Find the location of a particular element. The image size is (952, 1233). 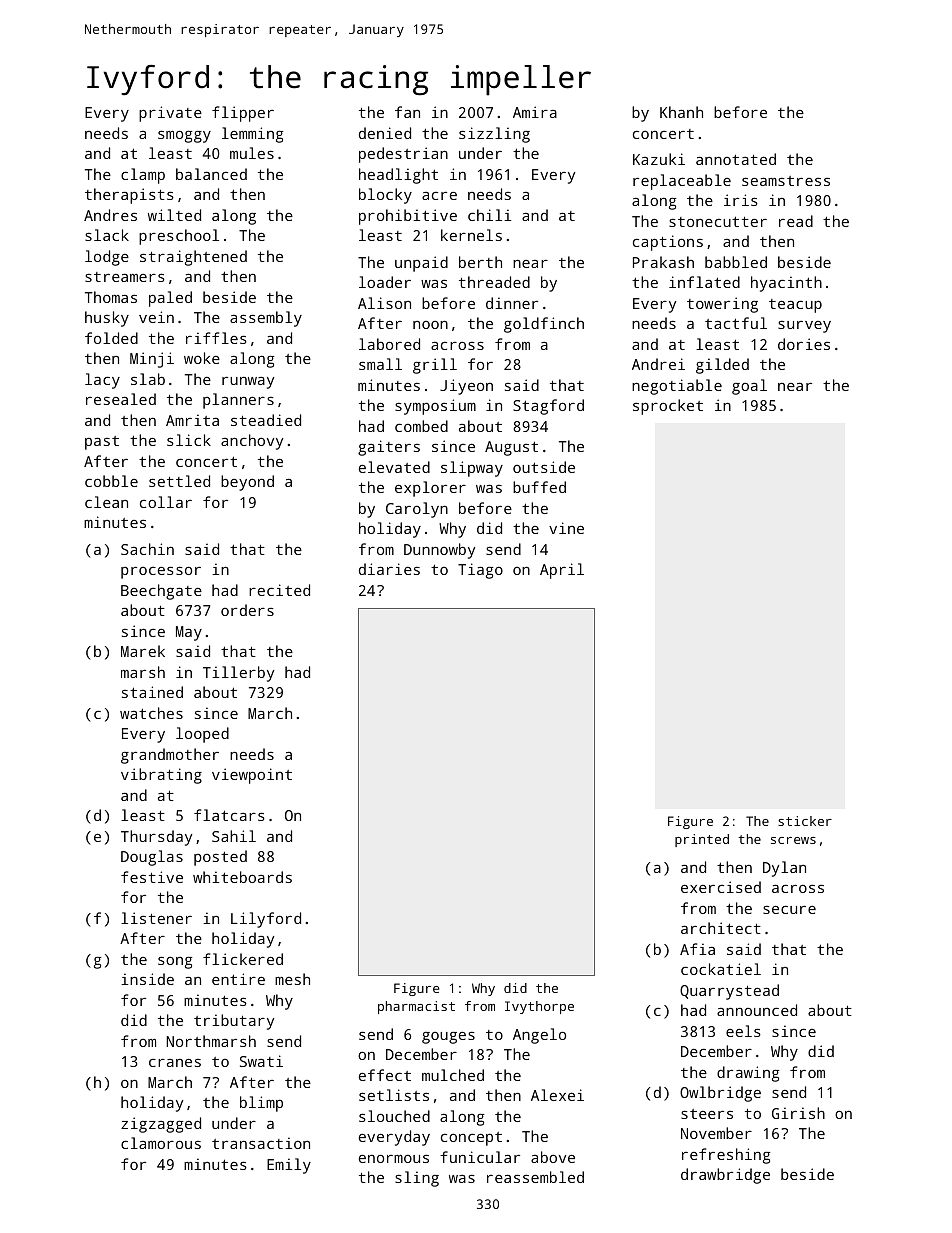

viewpoint is located at coordinates (252, 776).
